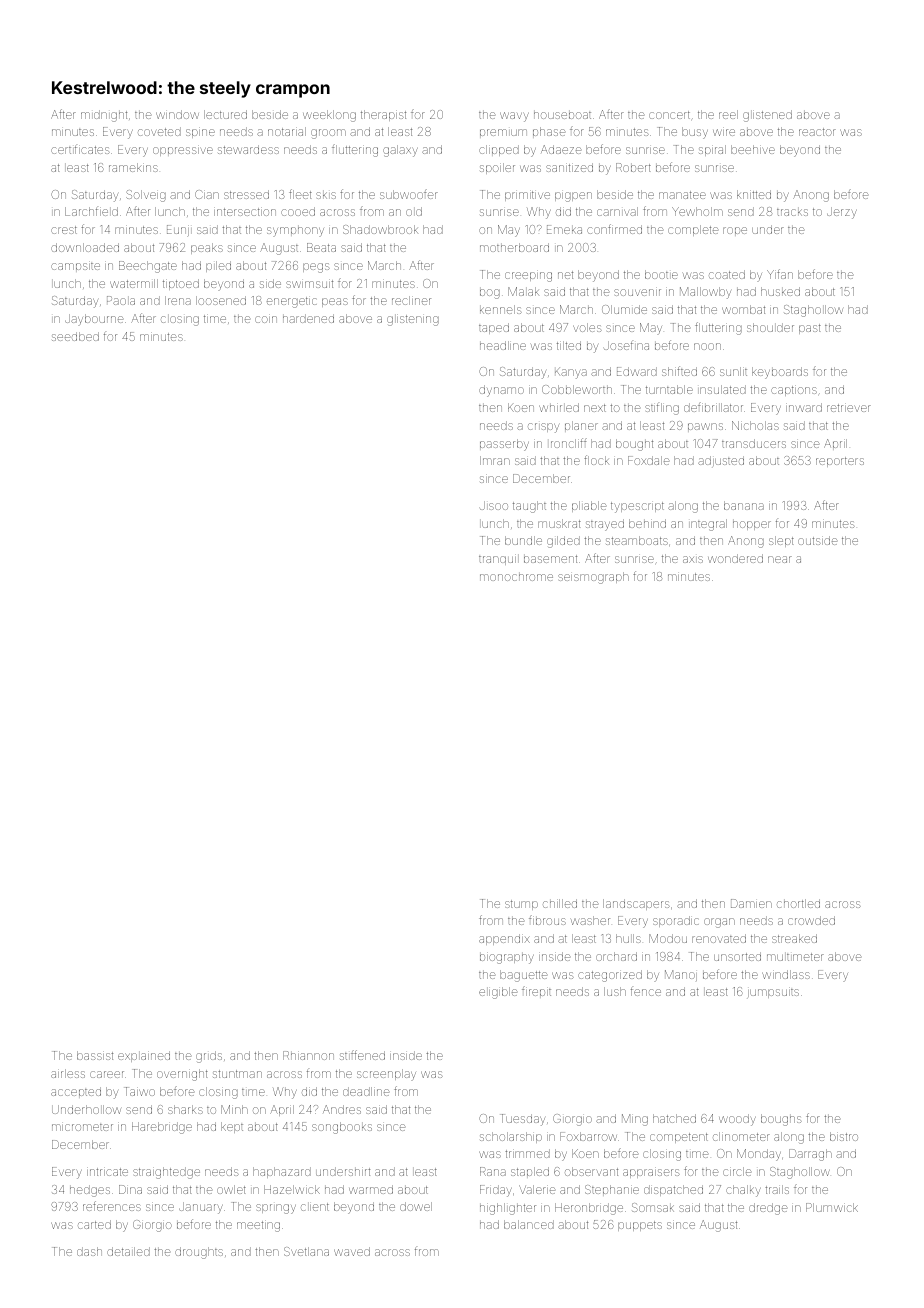  I want to click on bassist, so click(95, 1055).
